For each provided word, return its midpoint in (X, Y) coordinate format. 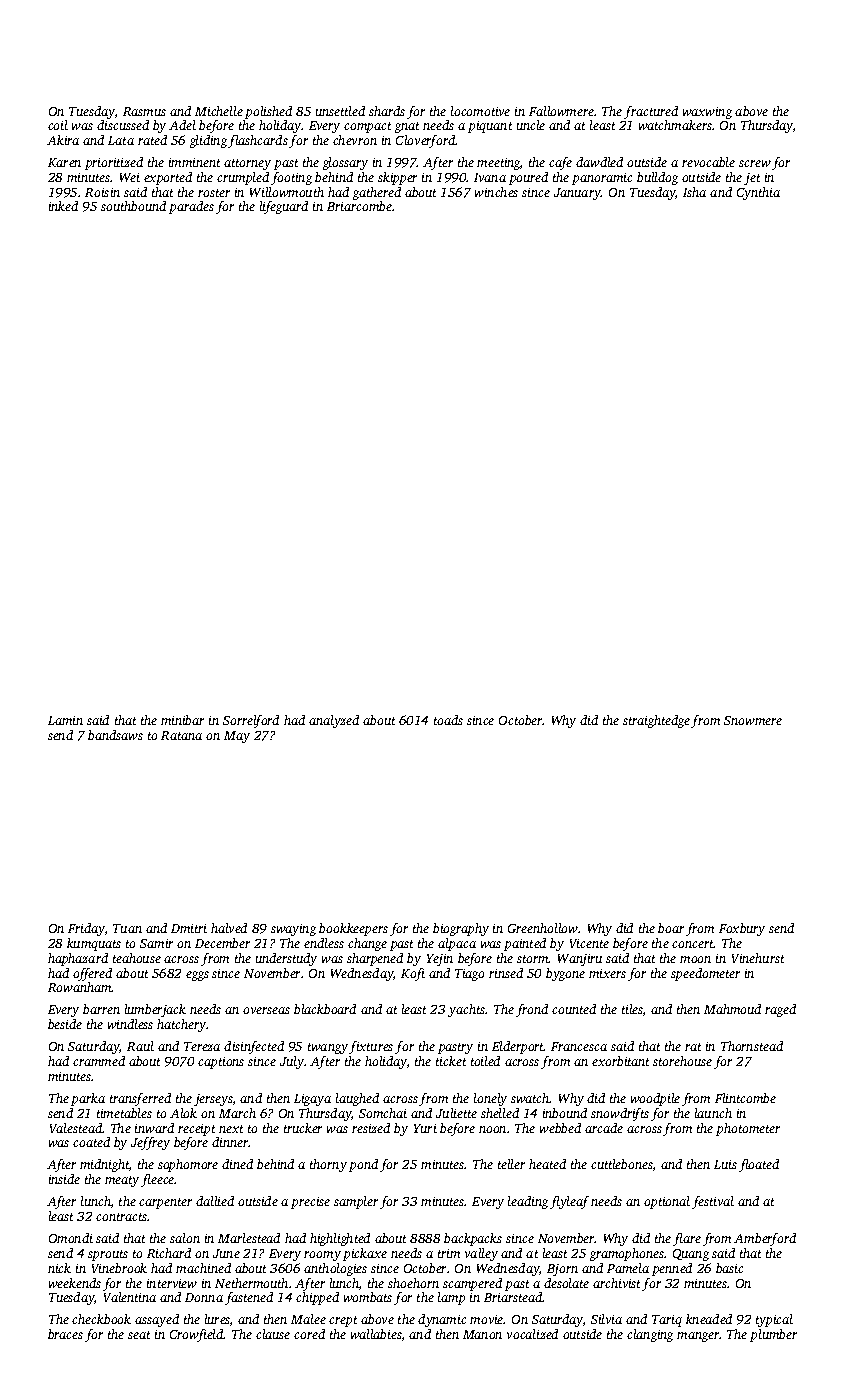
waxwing (707, 113)
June (226, 1253)
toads (448, 720)
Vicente (589, 943)
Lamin (65, 720)
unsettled (340, 111)
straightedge (656, 721)
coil (58, 125)
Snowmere (753, 720)
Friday (86, 929)
